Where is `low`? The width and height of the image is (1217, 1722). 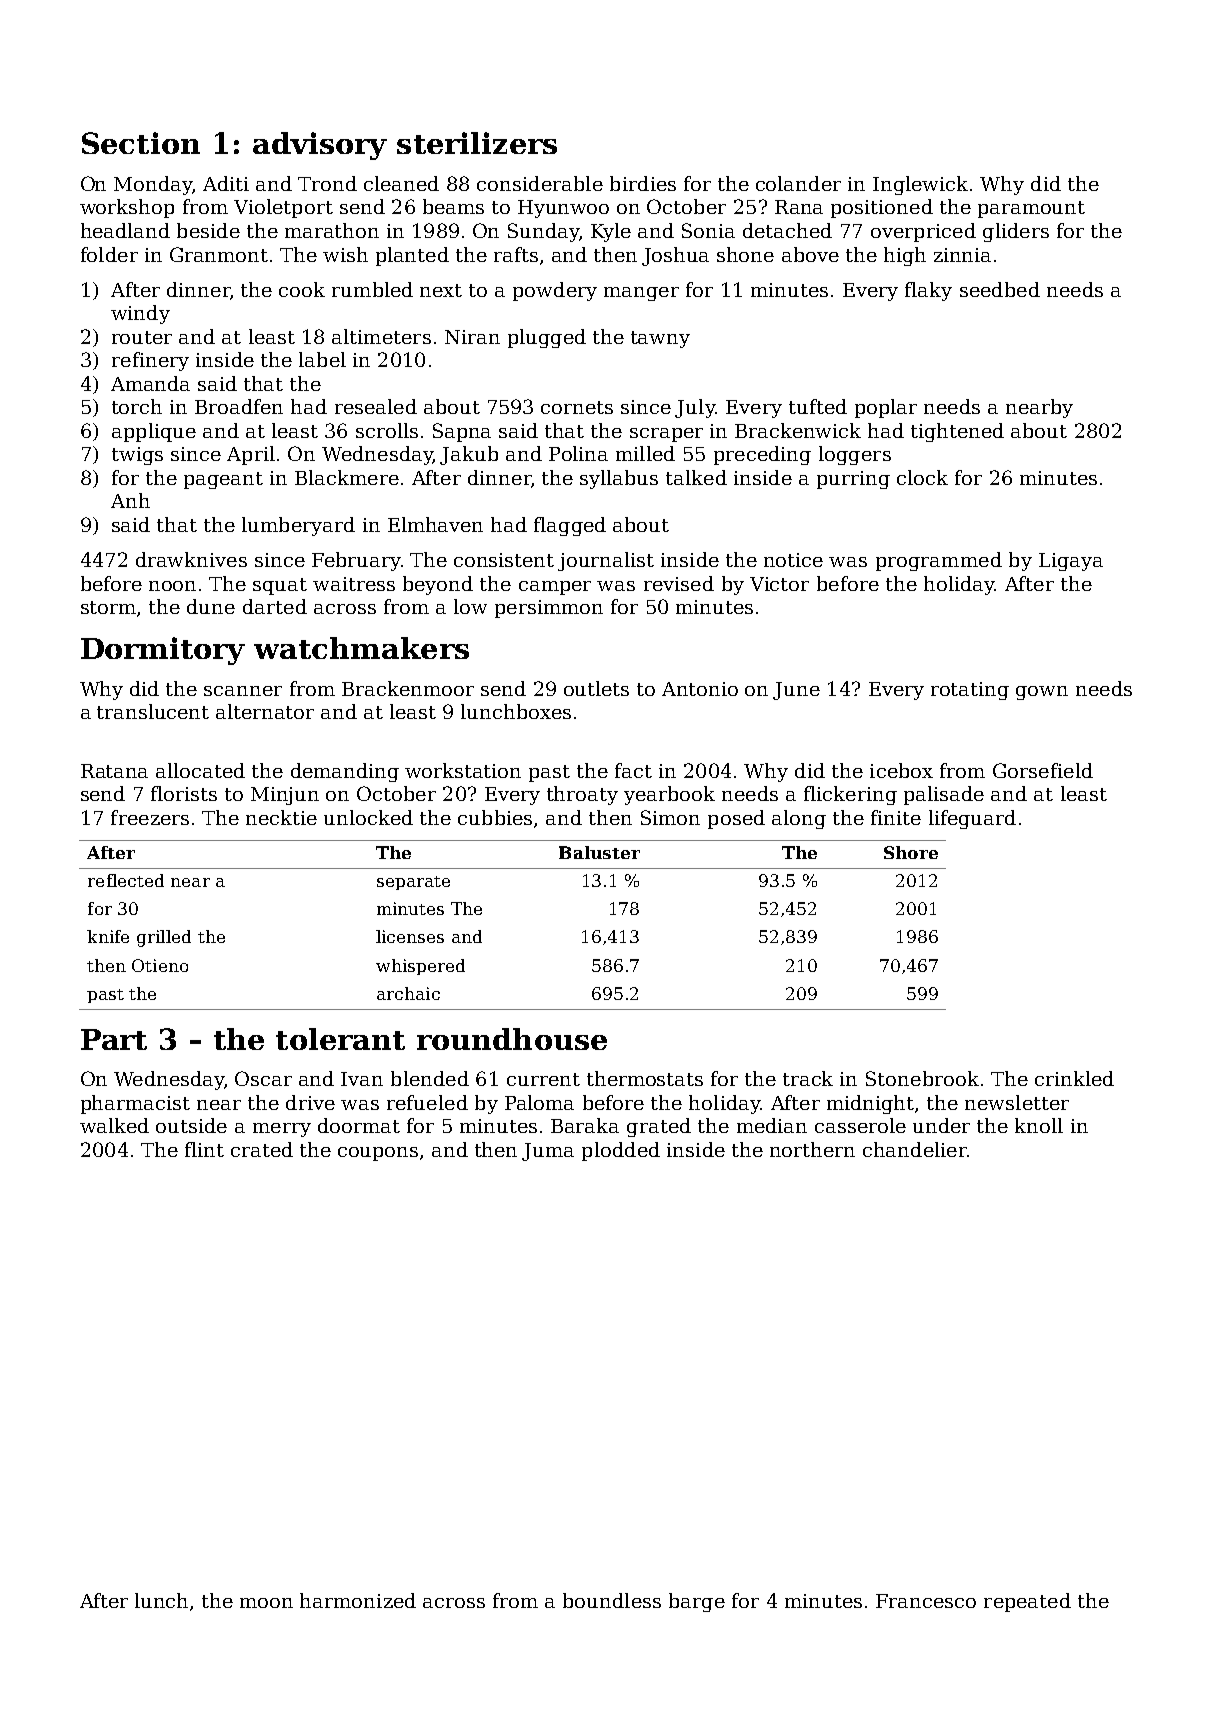
low is located at coordinates (470, 606).
